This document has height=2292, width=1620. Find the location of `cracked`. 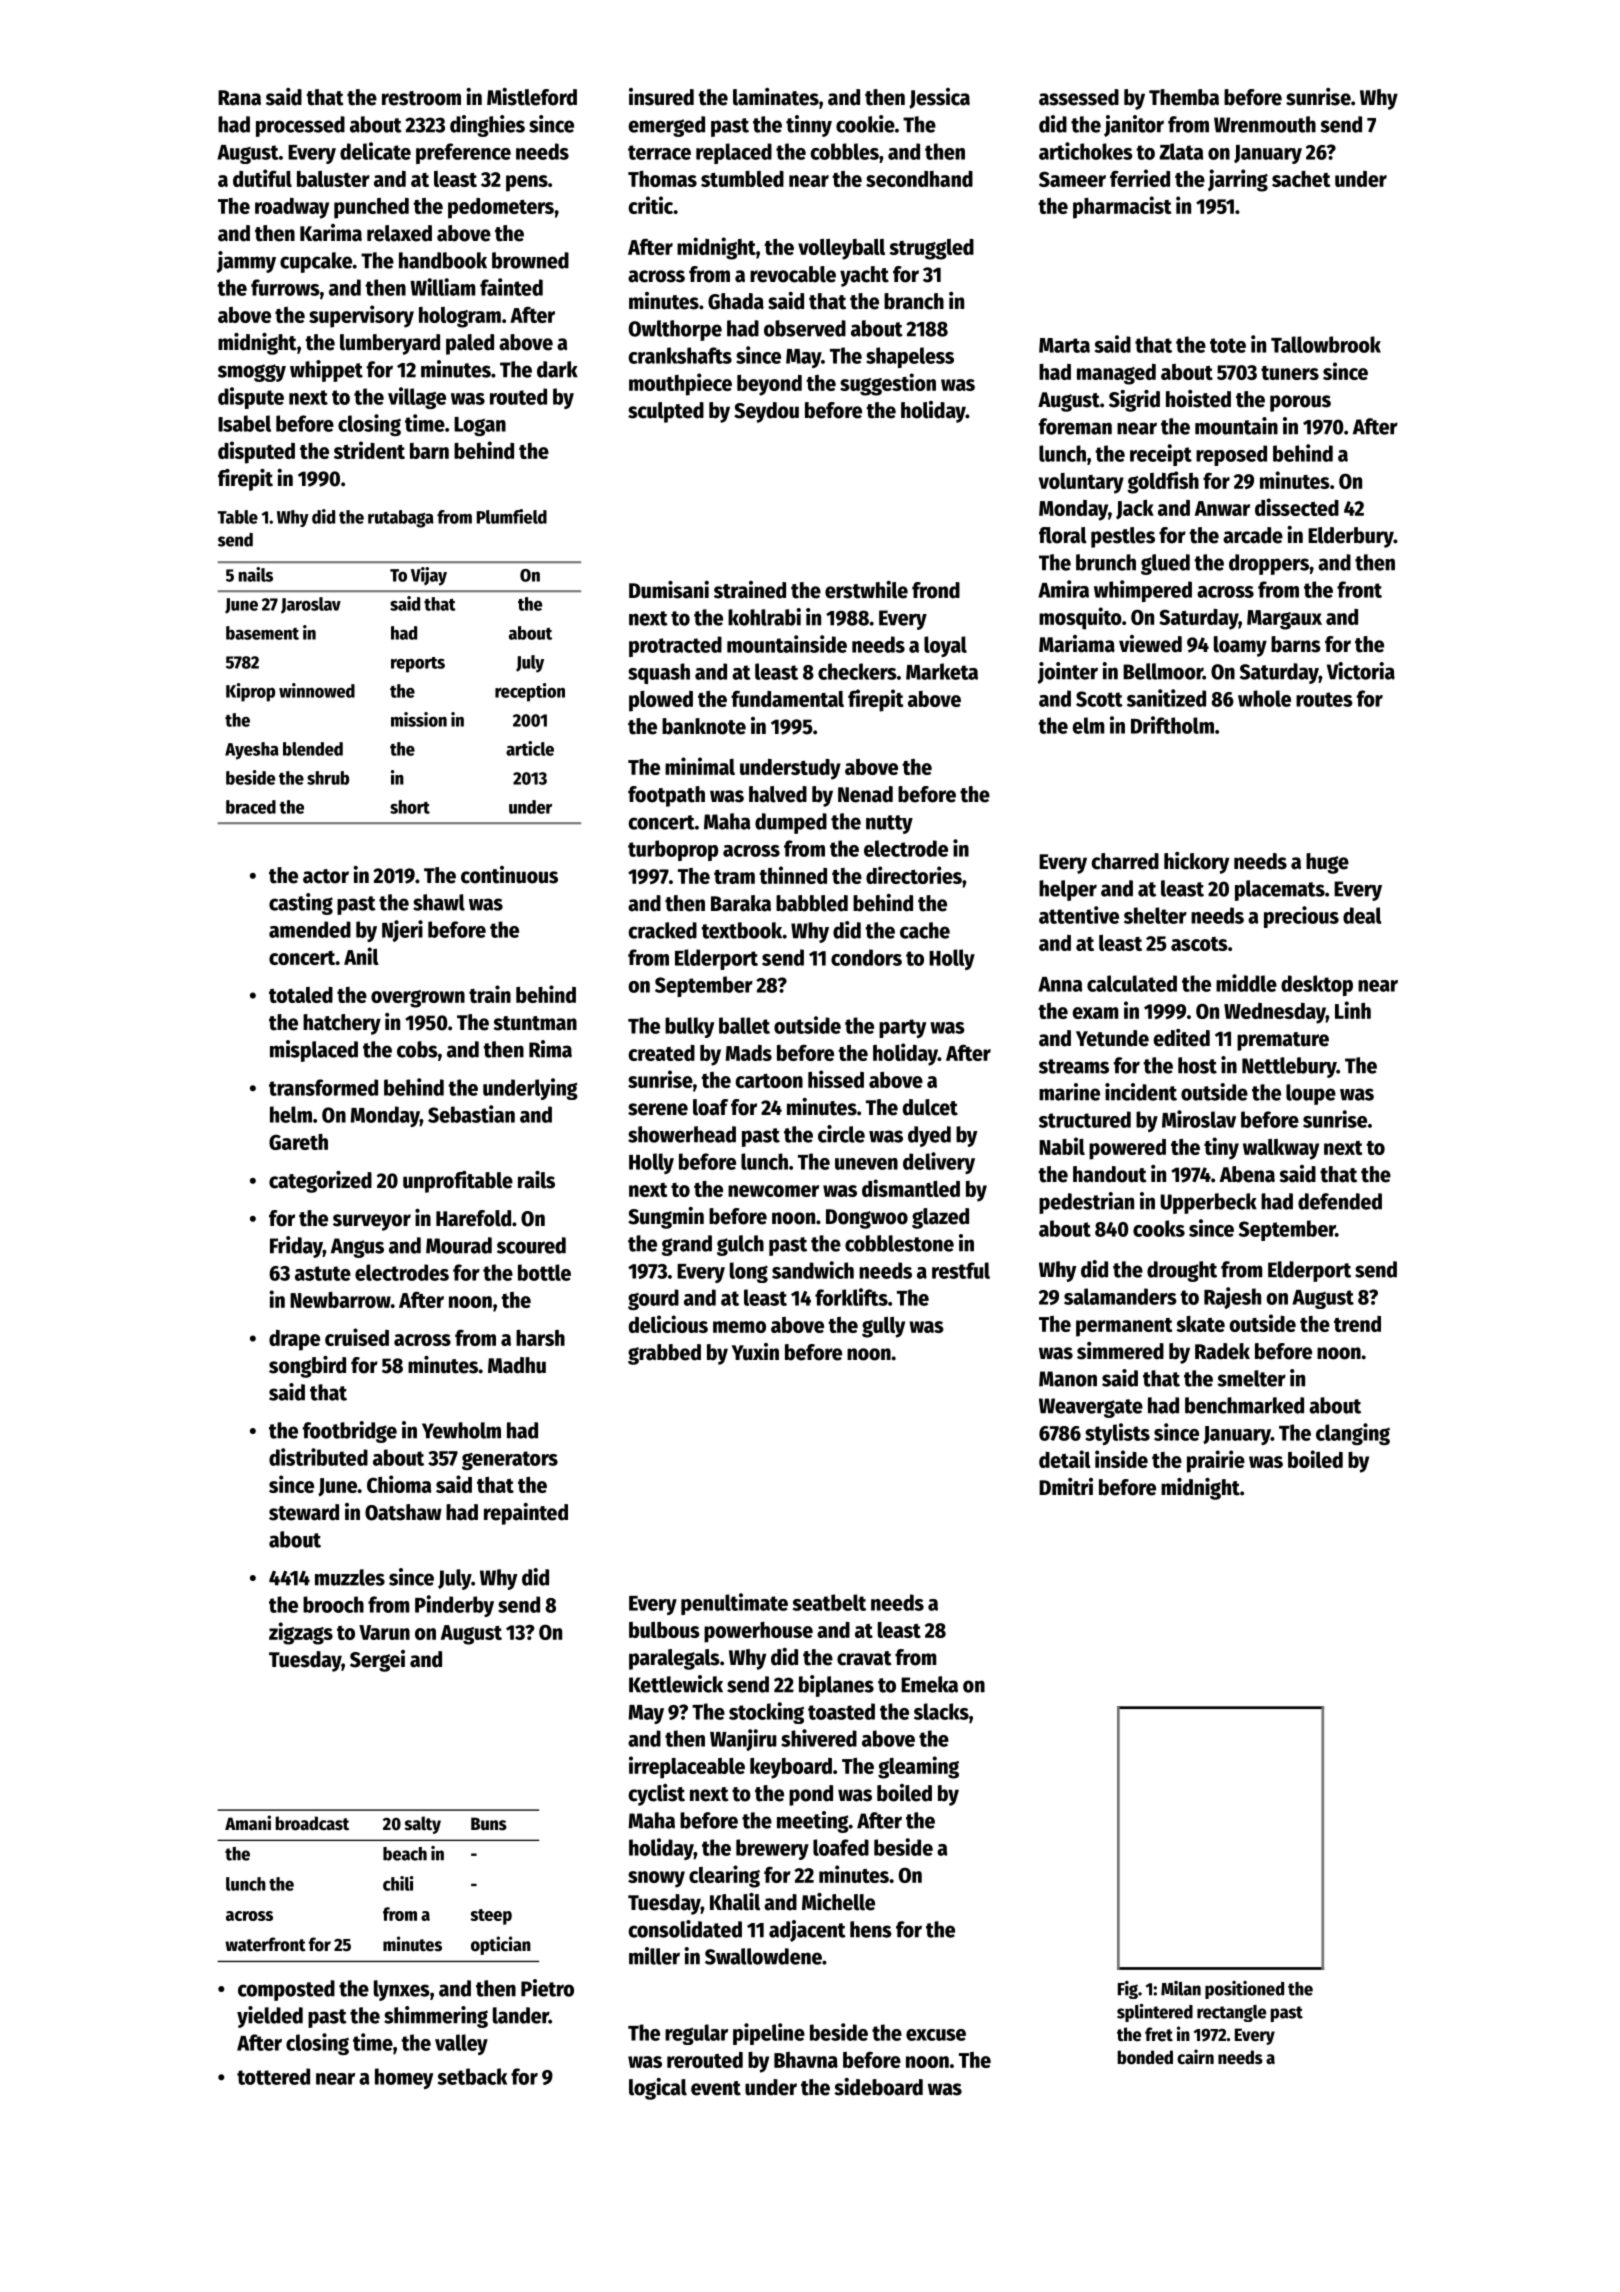

cracked is located at coordinates (662, 930).
